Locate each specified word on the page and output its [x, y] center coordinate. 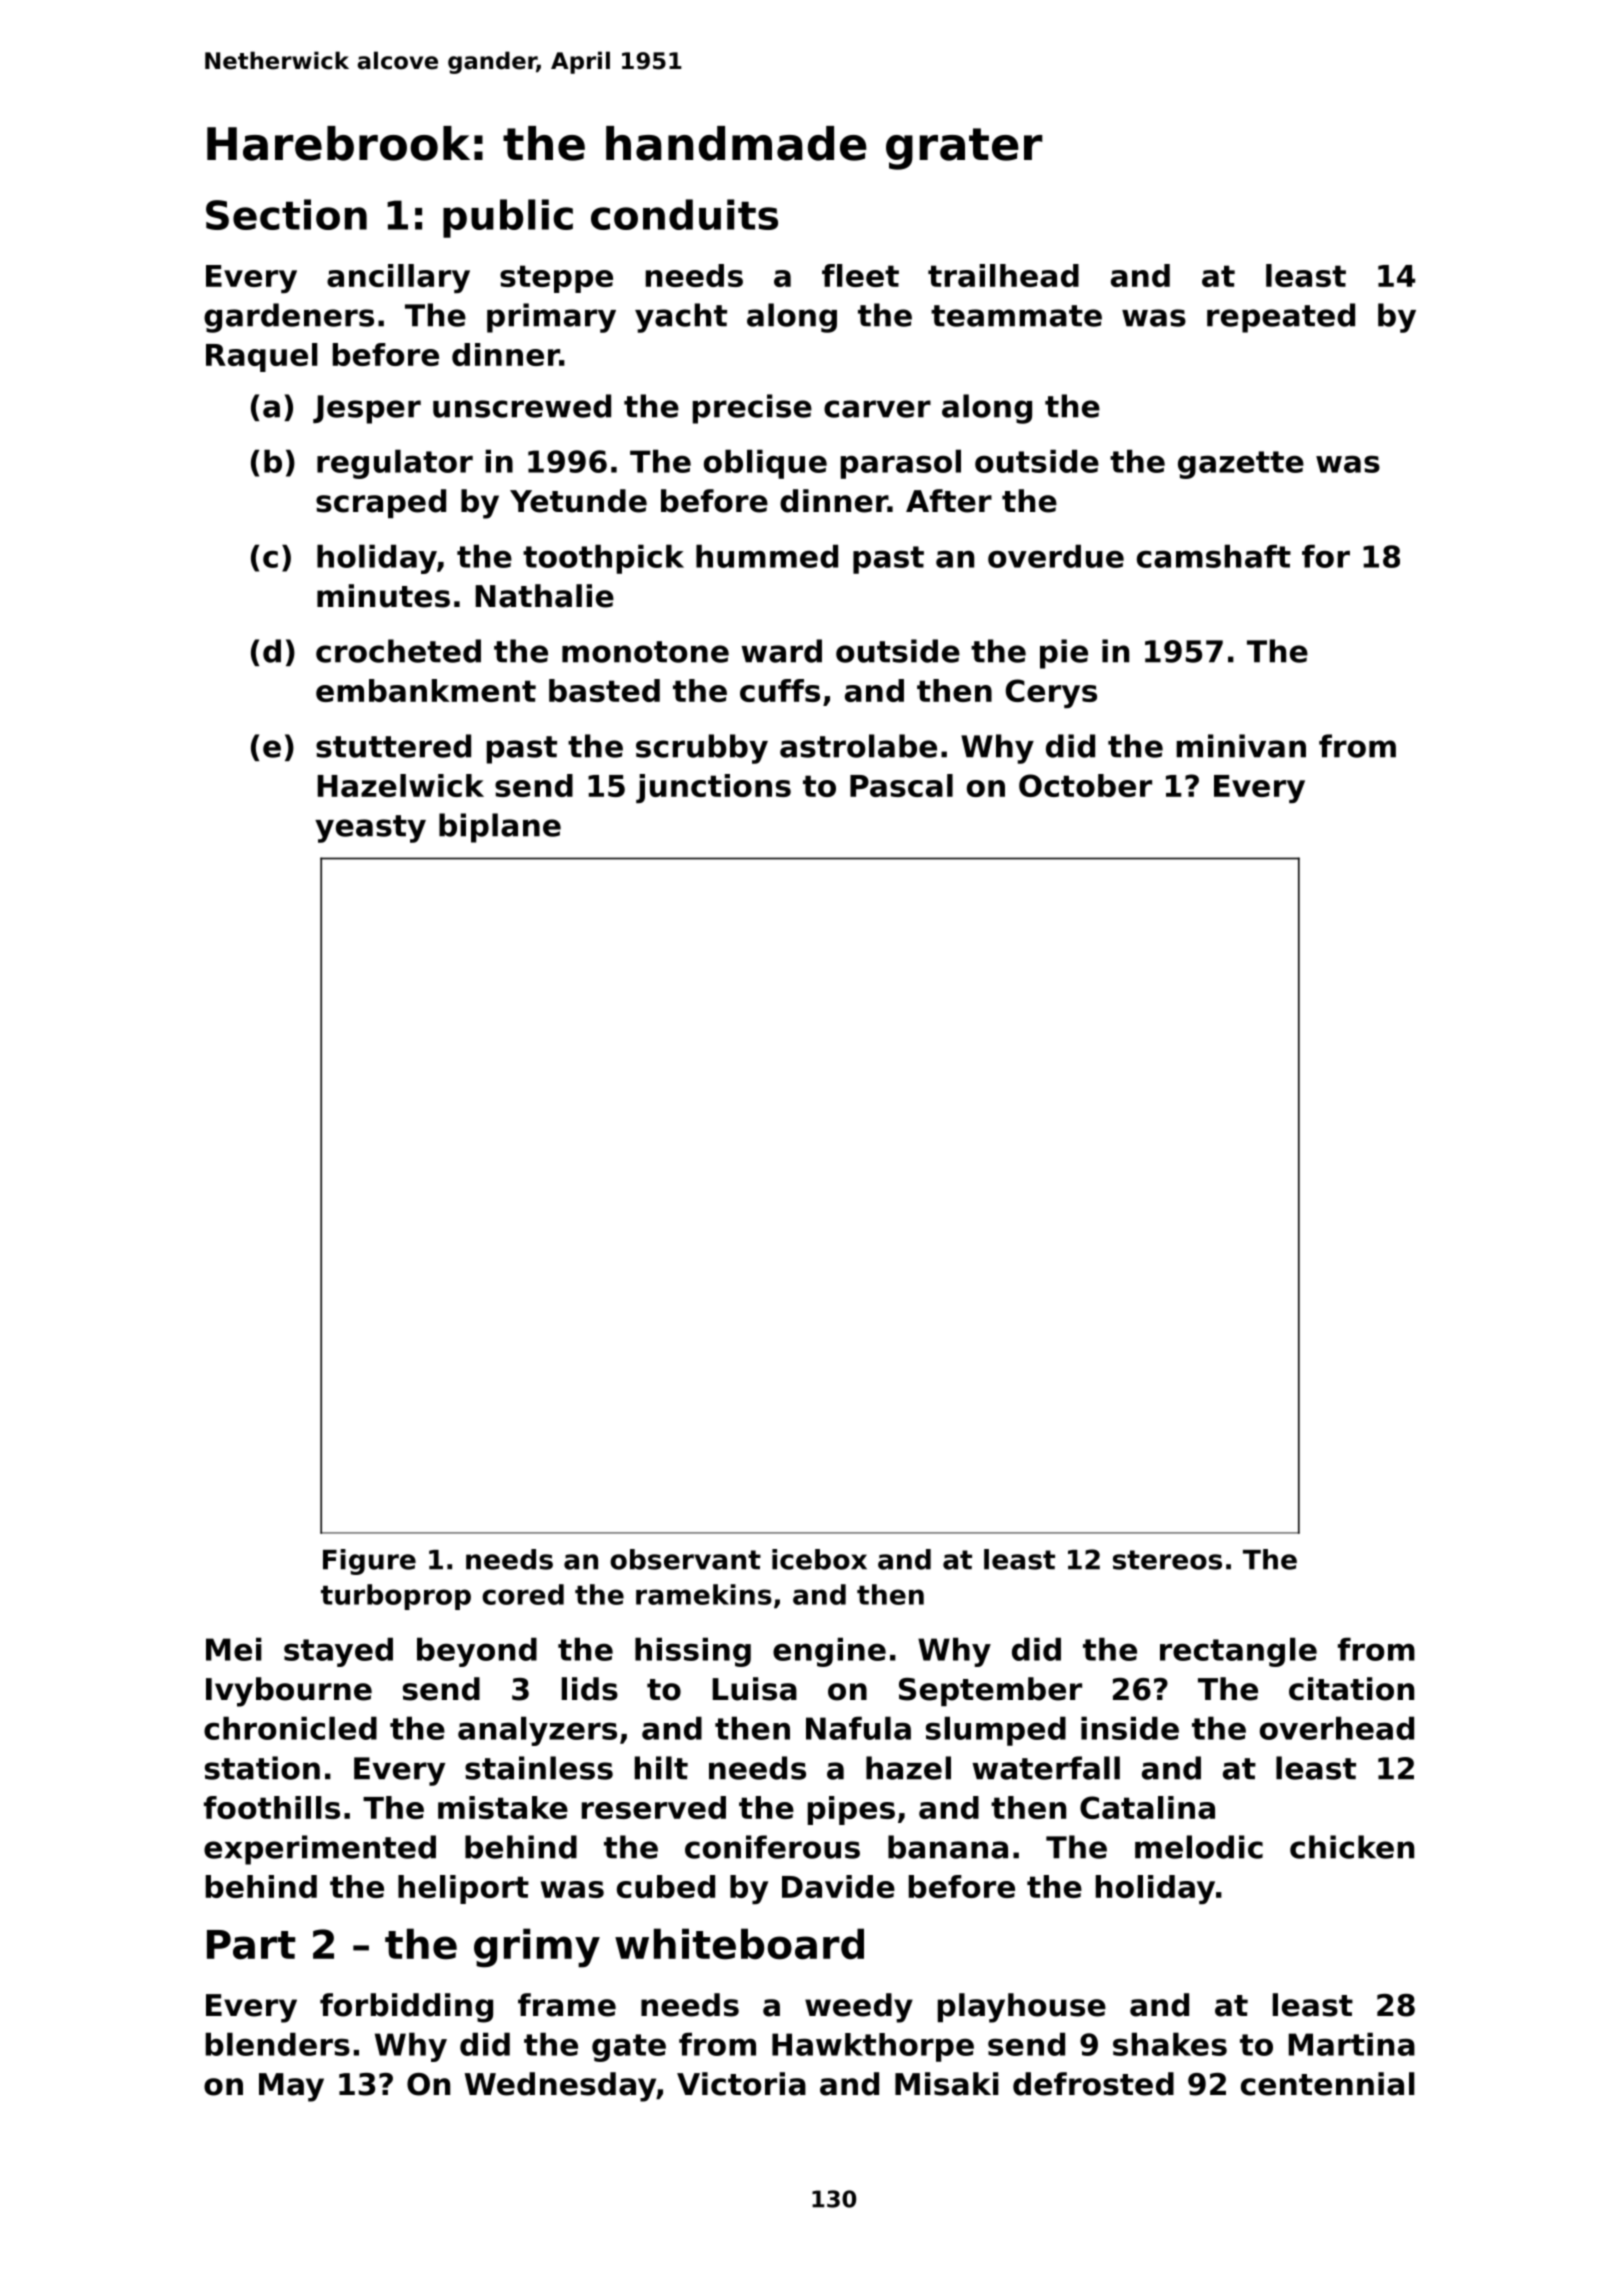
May [291, 2087]
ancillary [398, 278]
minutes [383, 596]
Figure [369, 1562]
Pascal [901, 785]
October [1085, 785]
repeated [1281, 318]
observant [685, 1559]
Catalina [1147, 1807]
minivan [1241, 746]
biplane [500, 828]
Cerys [1051, 693]
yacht [681, 318]
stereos [1167, 1560]
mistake [503, 1807]
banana [948, 1847]
